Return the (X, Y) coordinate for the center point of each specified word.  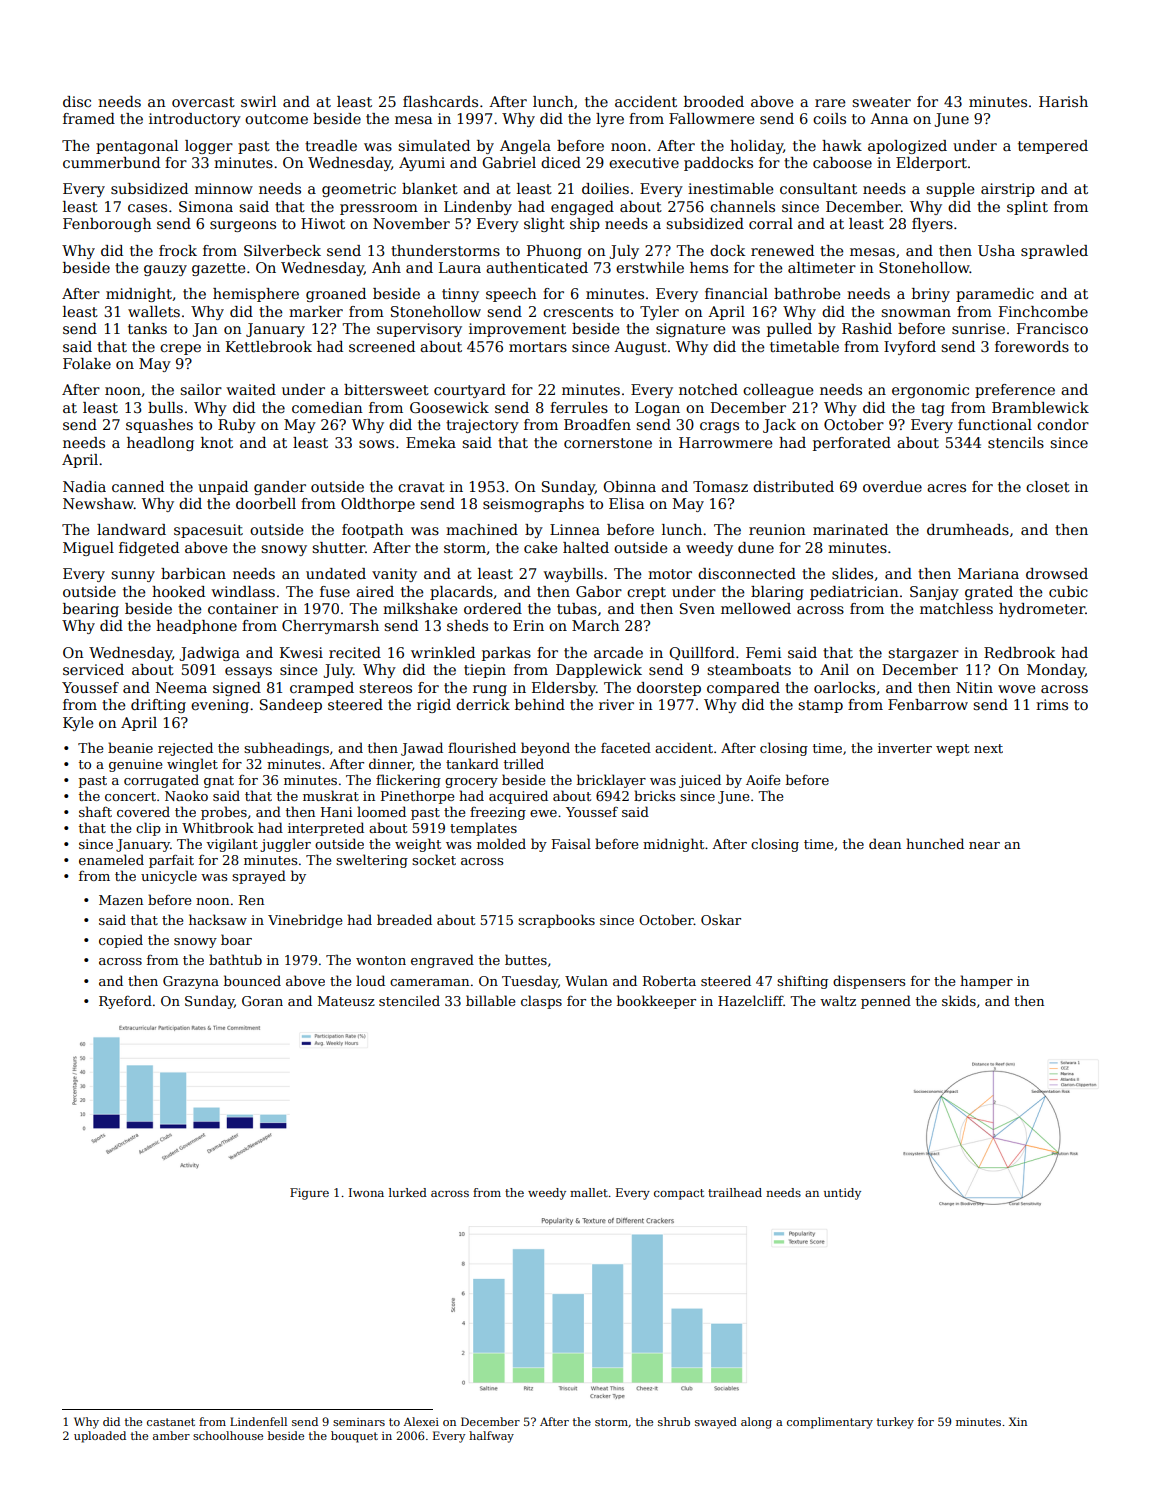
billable (490, 1000)
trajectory (482, 426)
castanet (171, 1422)
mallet (589, 1192)
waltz (838, 1000)
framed (89, 118)
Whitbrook (218, 827)
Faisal (571, 843)
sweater (881, 102)
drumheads (968, 529)
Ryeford (125, 1002)
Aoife (763, 780)
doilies (605, 188)
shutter (338, 547)
